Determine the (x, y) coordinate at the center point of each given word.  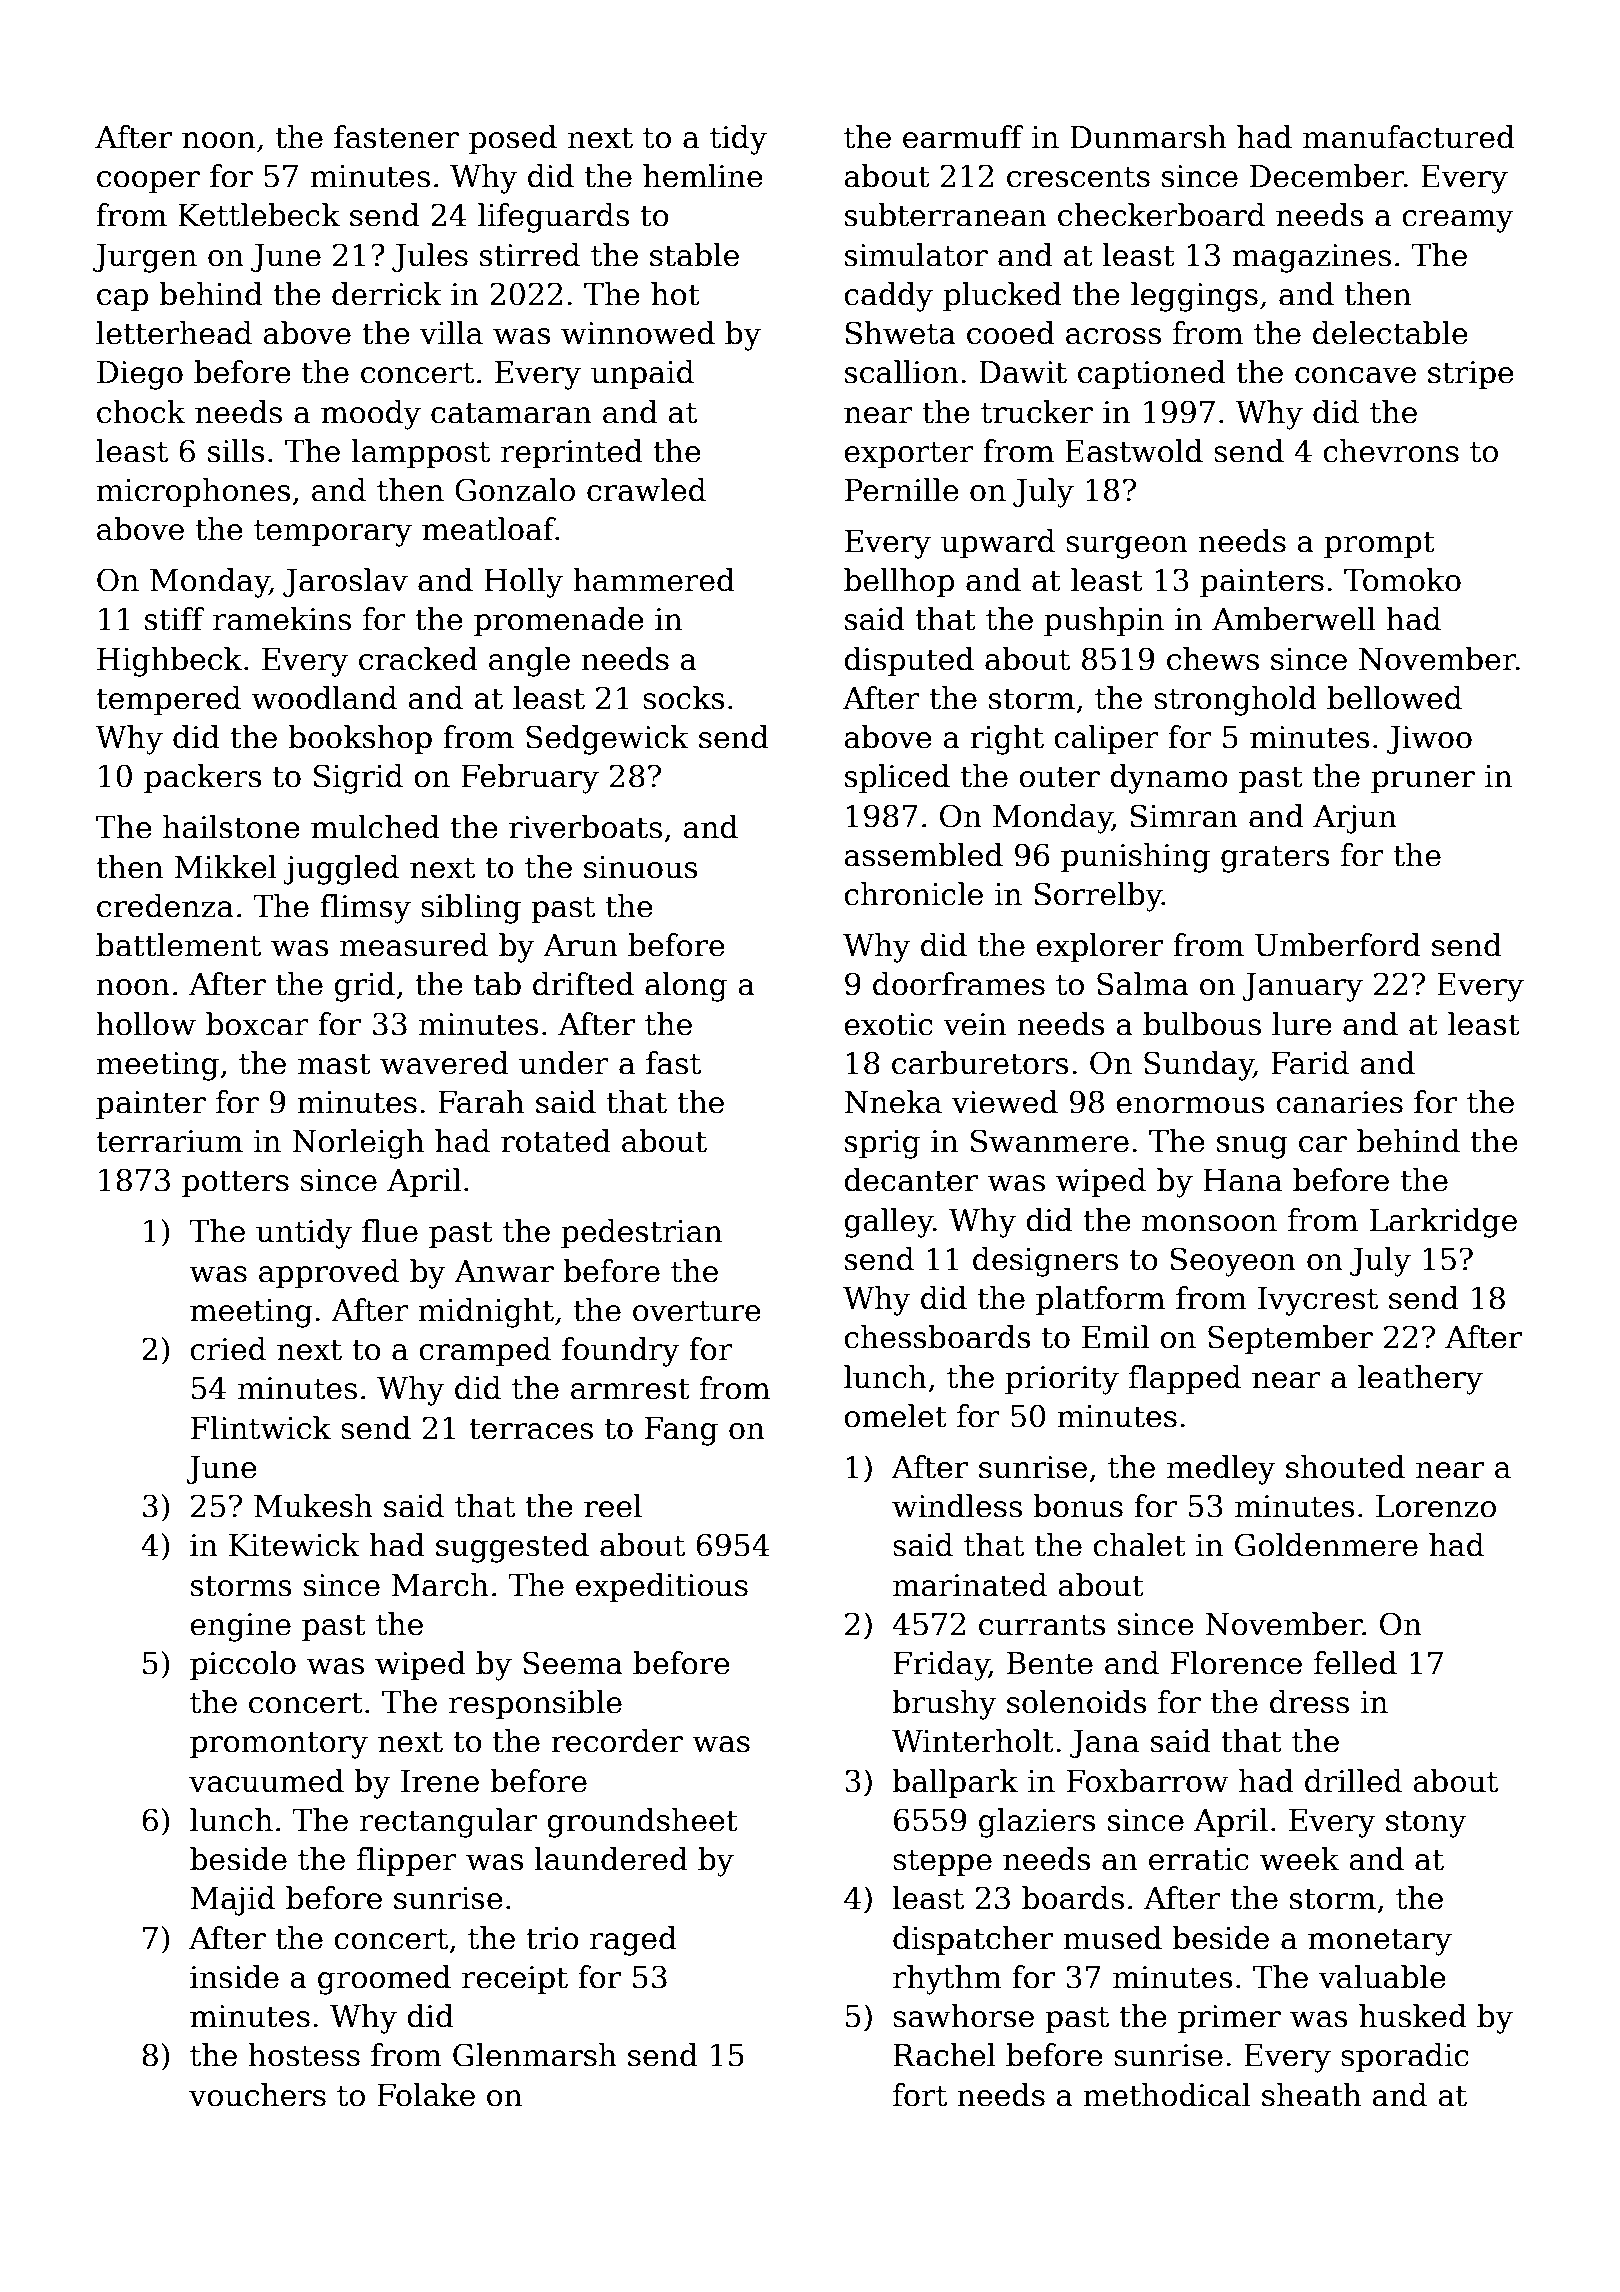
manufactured (1409, 137)
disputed (909, 661)
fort (920, 2095)
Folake (426, 2095)
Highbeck (169, 662)
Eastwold (1134, 451)
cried (228, 1349)
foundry (621, 1352)
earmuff (963, 137)
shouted (1345, 1467)
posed (513, 139)
